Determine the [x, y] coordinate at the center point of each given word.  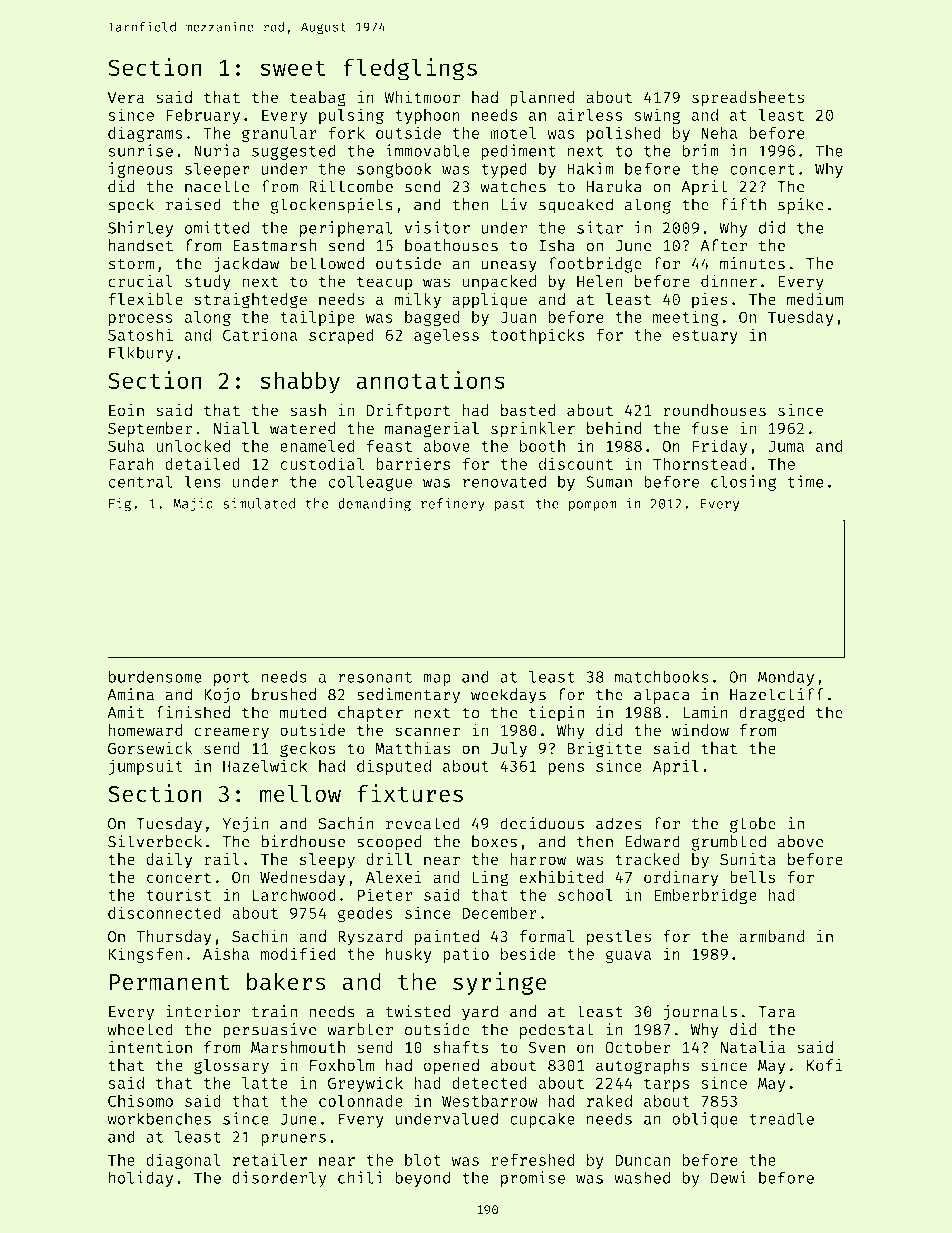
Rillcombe [351, 186]
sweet [293, 68]
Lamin [705, 712]
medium [815, 299]
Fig [120, 505]
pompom [593, 506]
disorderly [279, 1179]
